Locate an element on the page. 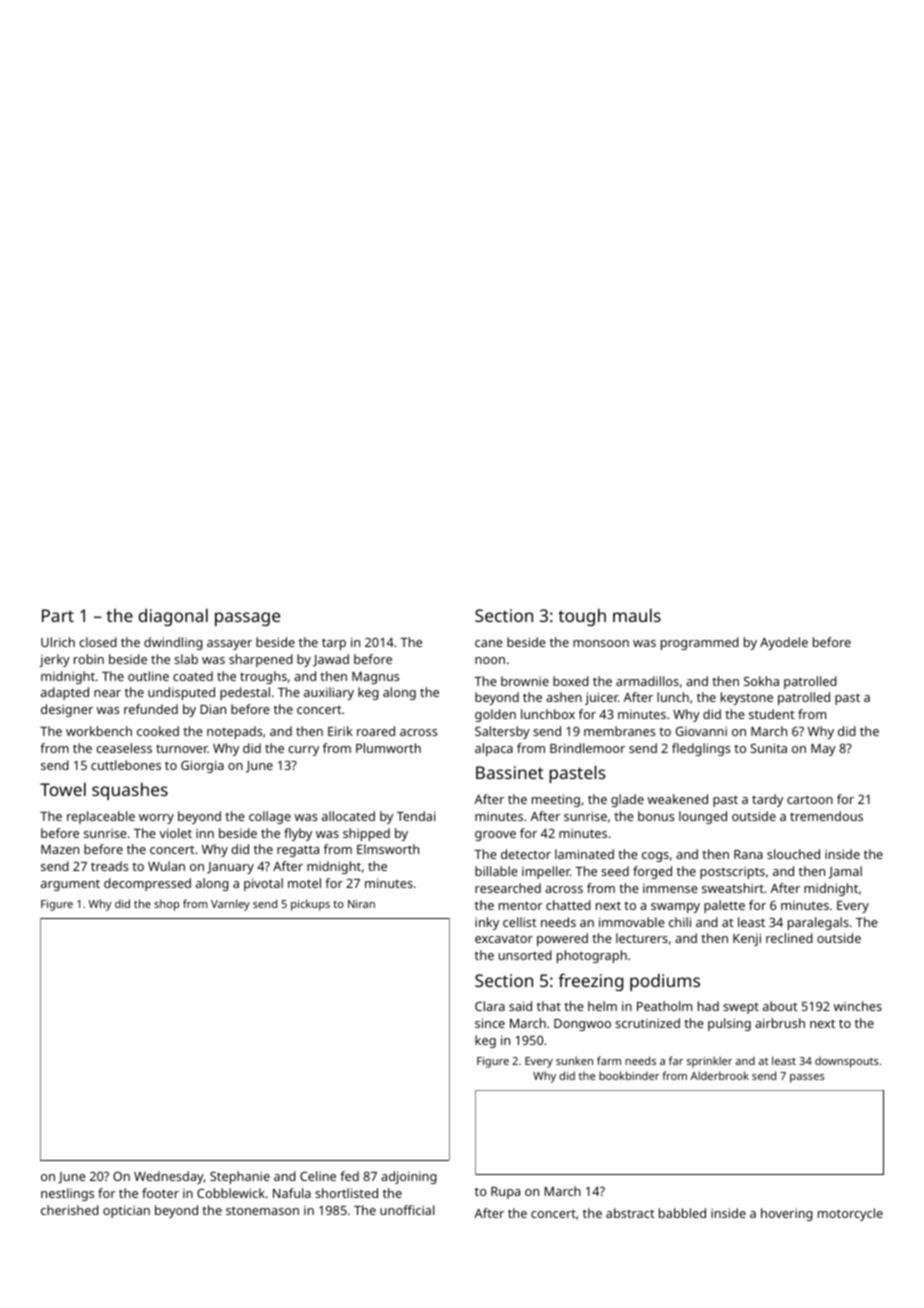 Image resolution: width=924 pixels, height=1308 pixels. Mazen is located at coordinates (60, 849).
